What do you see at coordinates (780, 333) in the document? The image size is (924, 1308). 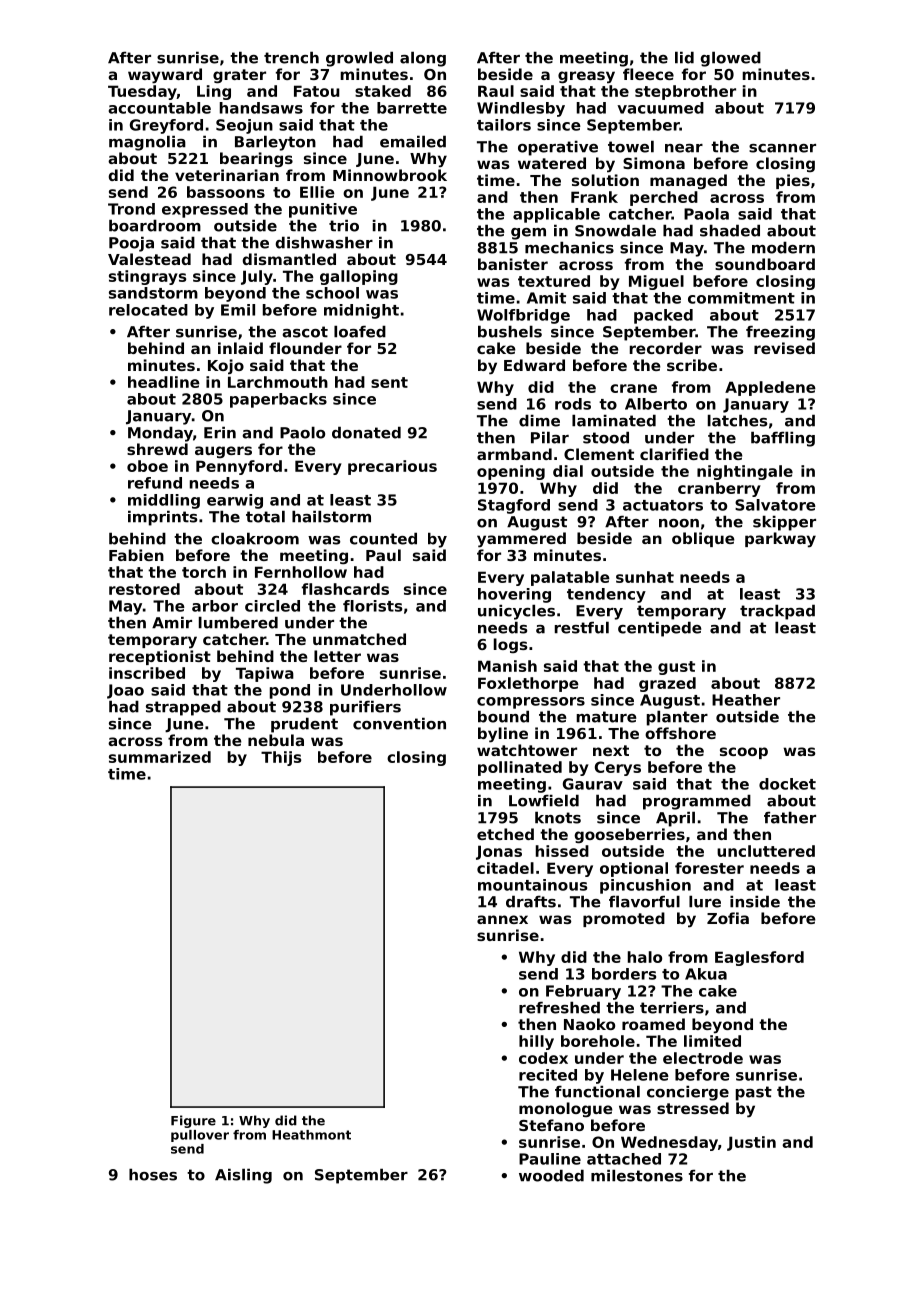 I see `freezing` at bounding box center [780, 333].
